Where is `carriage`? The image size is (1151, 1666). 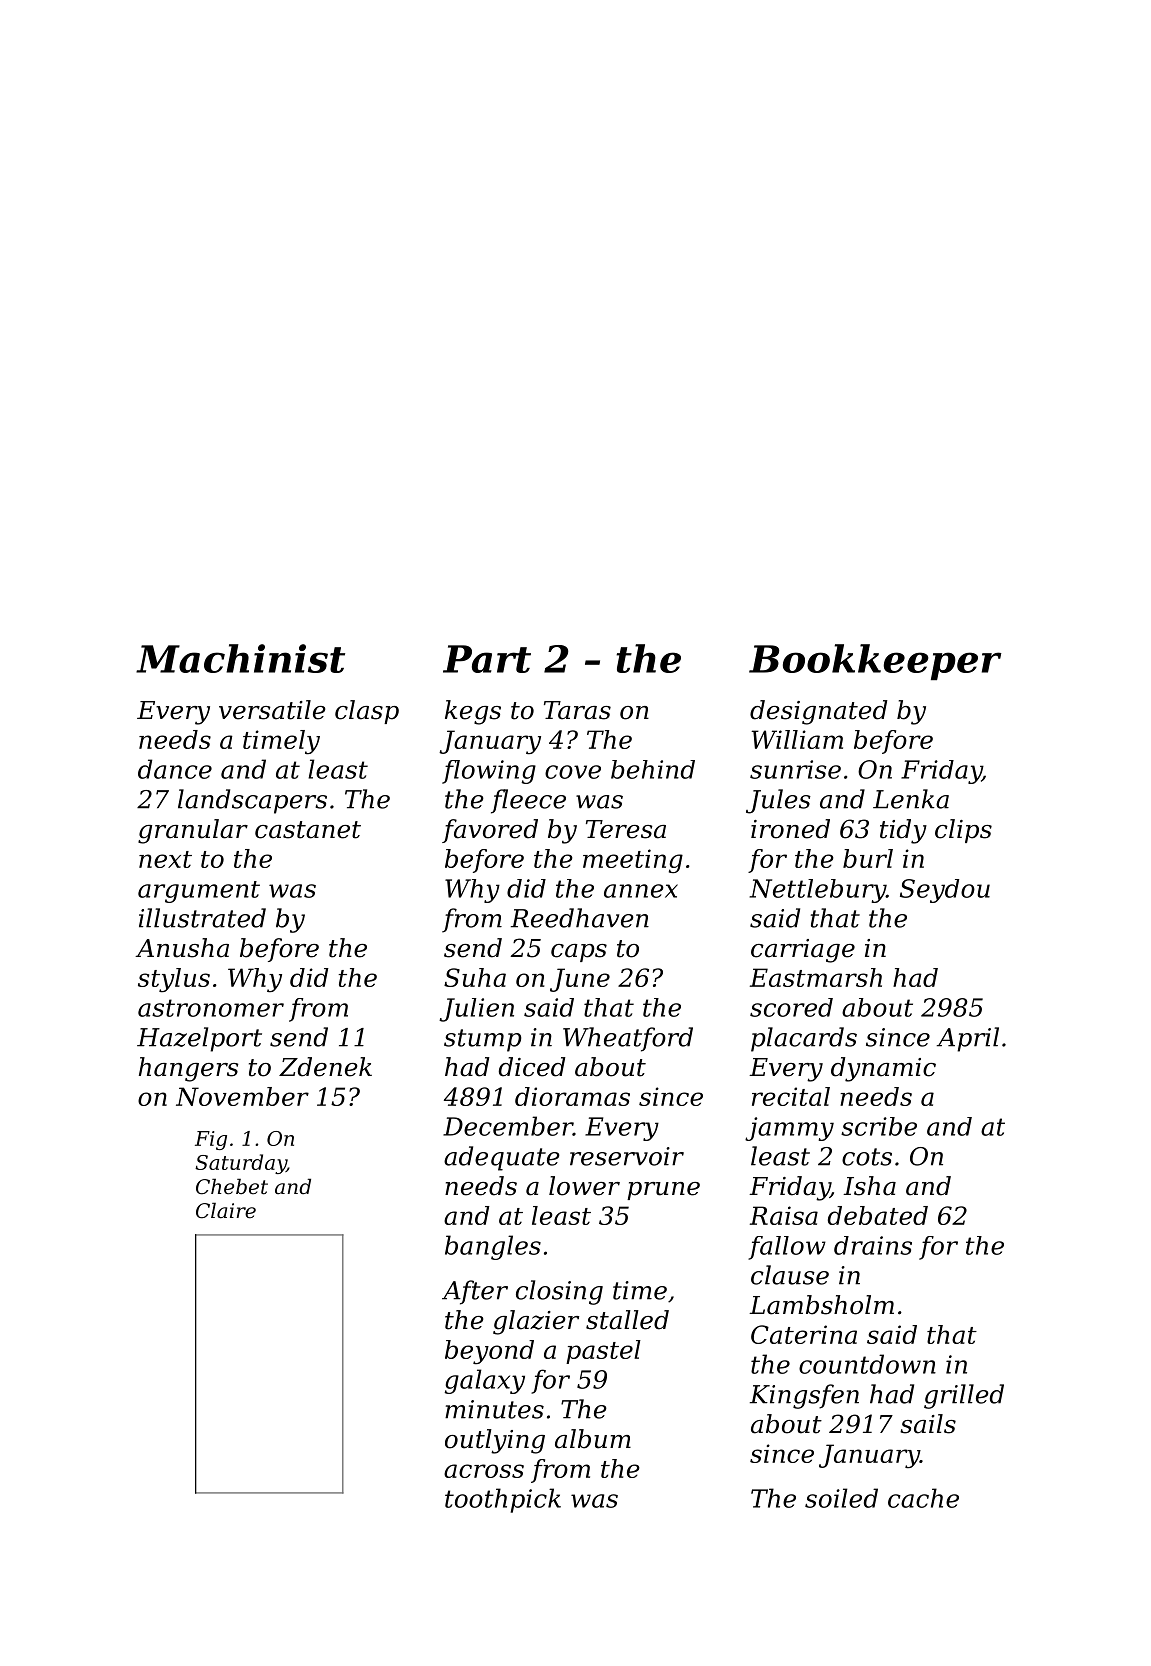 carriage is located at coordinates (803, 951).
